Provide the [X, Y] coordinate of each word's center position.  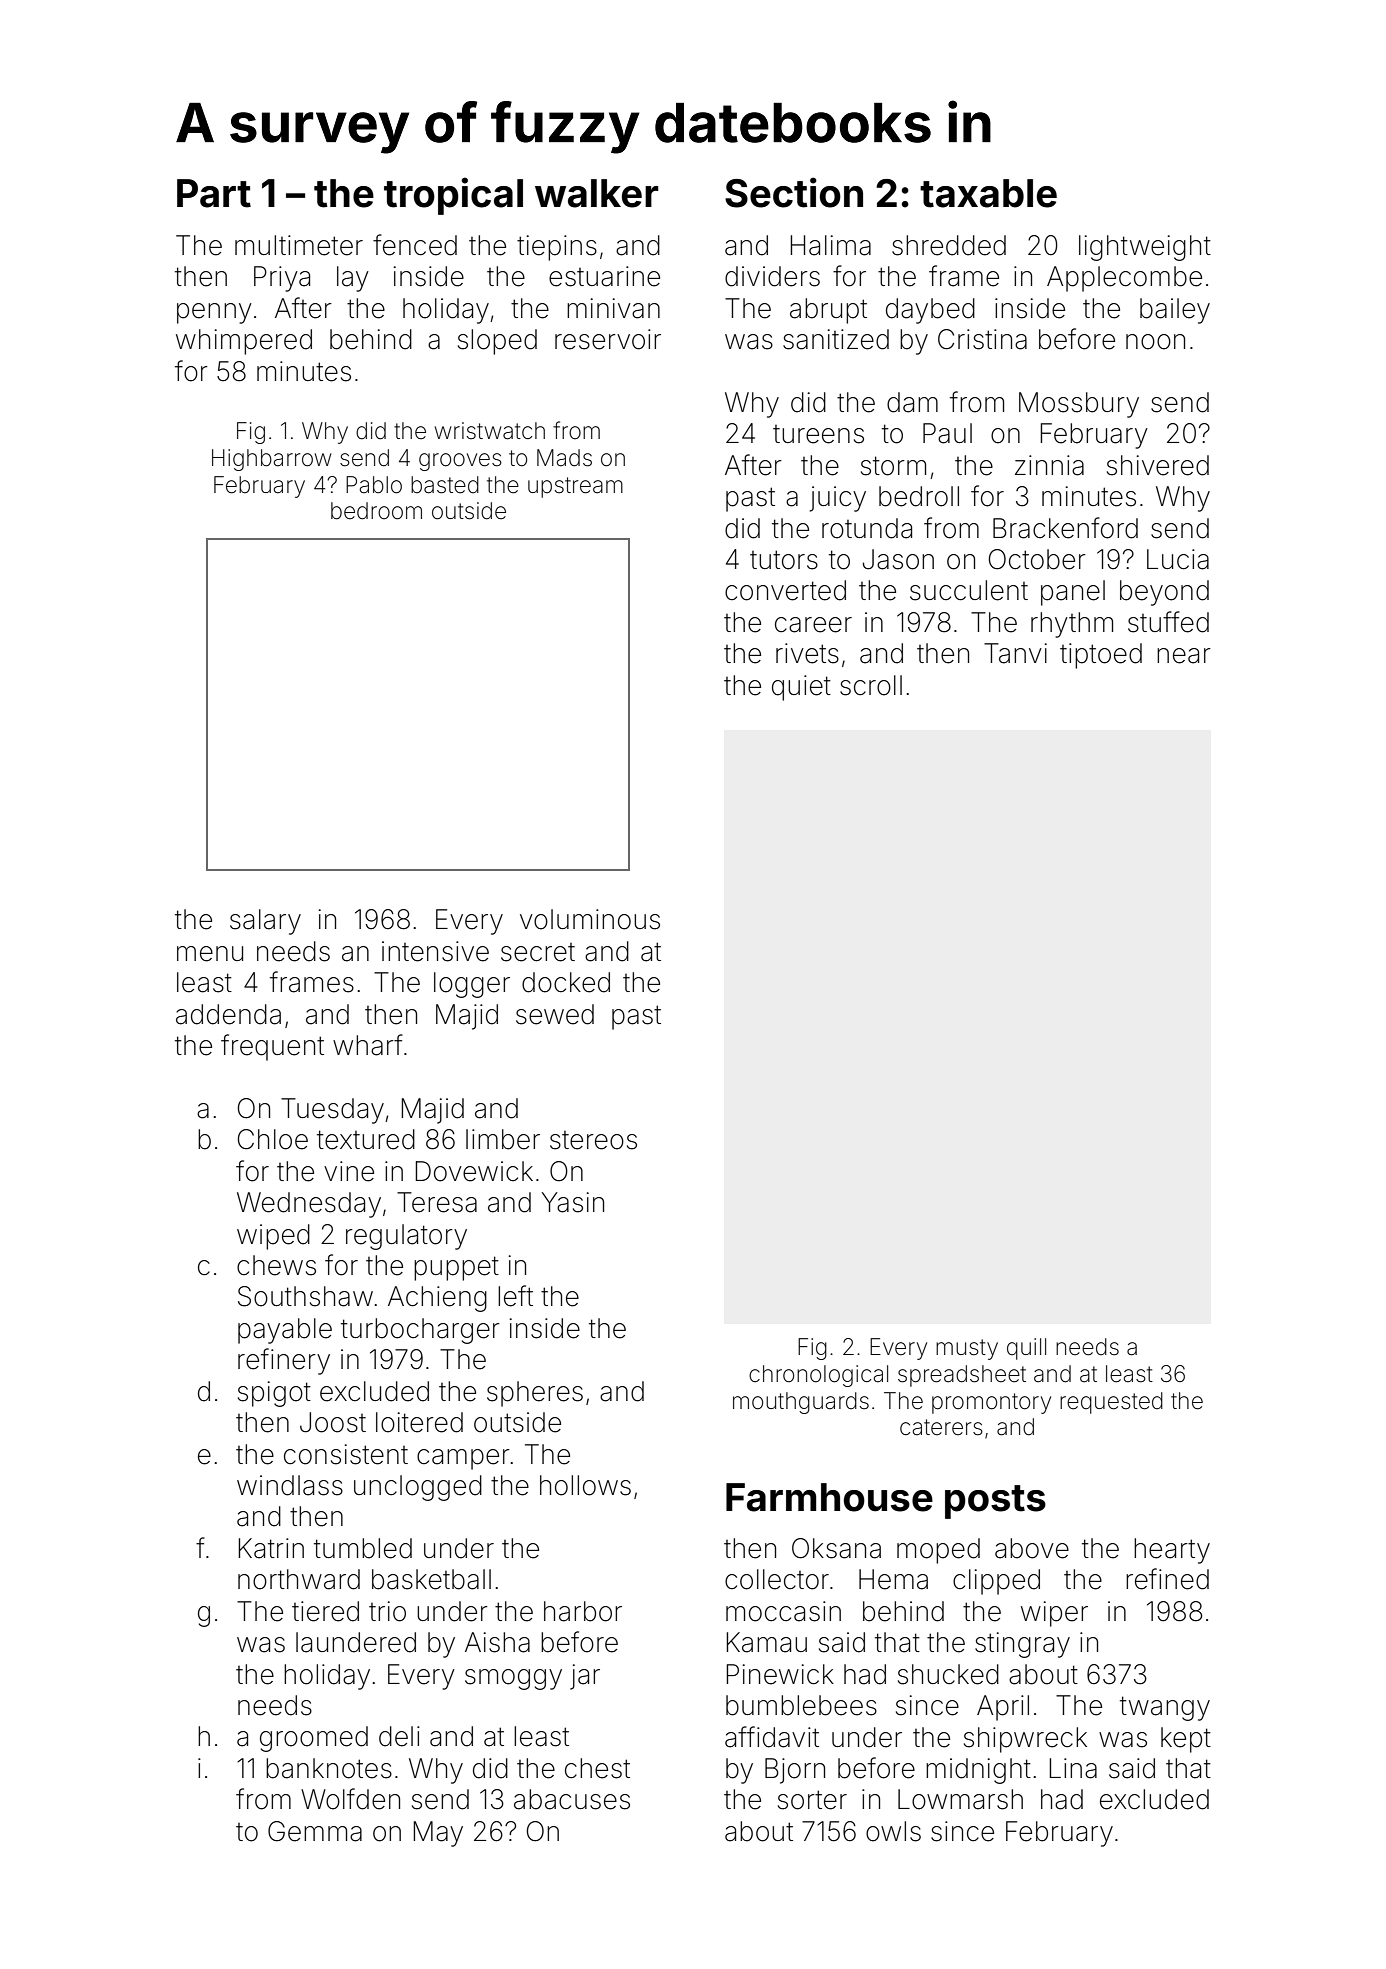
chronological [818, 1376]
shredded [949, 245]
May [438, 1834]
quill [1026, 1349]
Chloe [273, 1139]
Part [214, 193]
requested [1111, 1403]
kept [1186, 1740]
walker [597, 193]
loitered [419, 1422]
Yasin [573, 1202]
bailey [1175, 311]
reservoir [608, 339]
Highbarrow [271, 460]
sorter [812, 1800]
